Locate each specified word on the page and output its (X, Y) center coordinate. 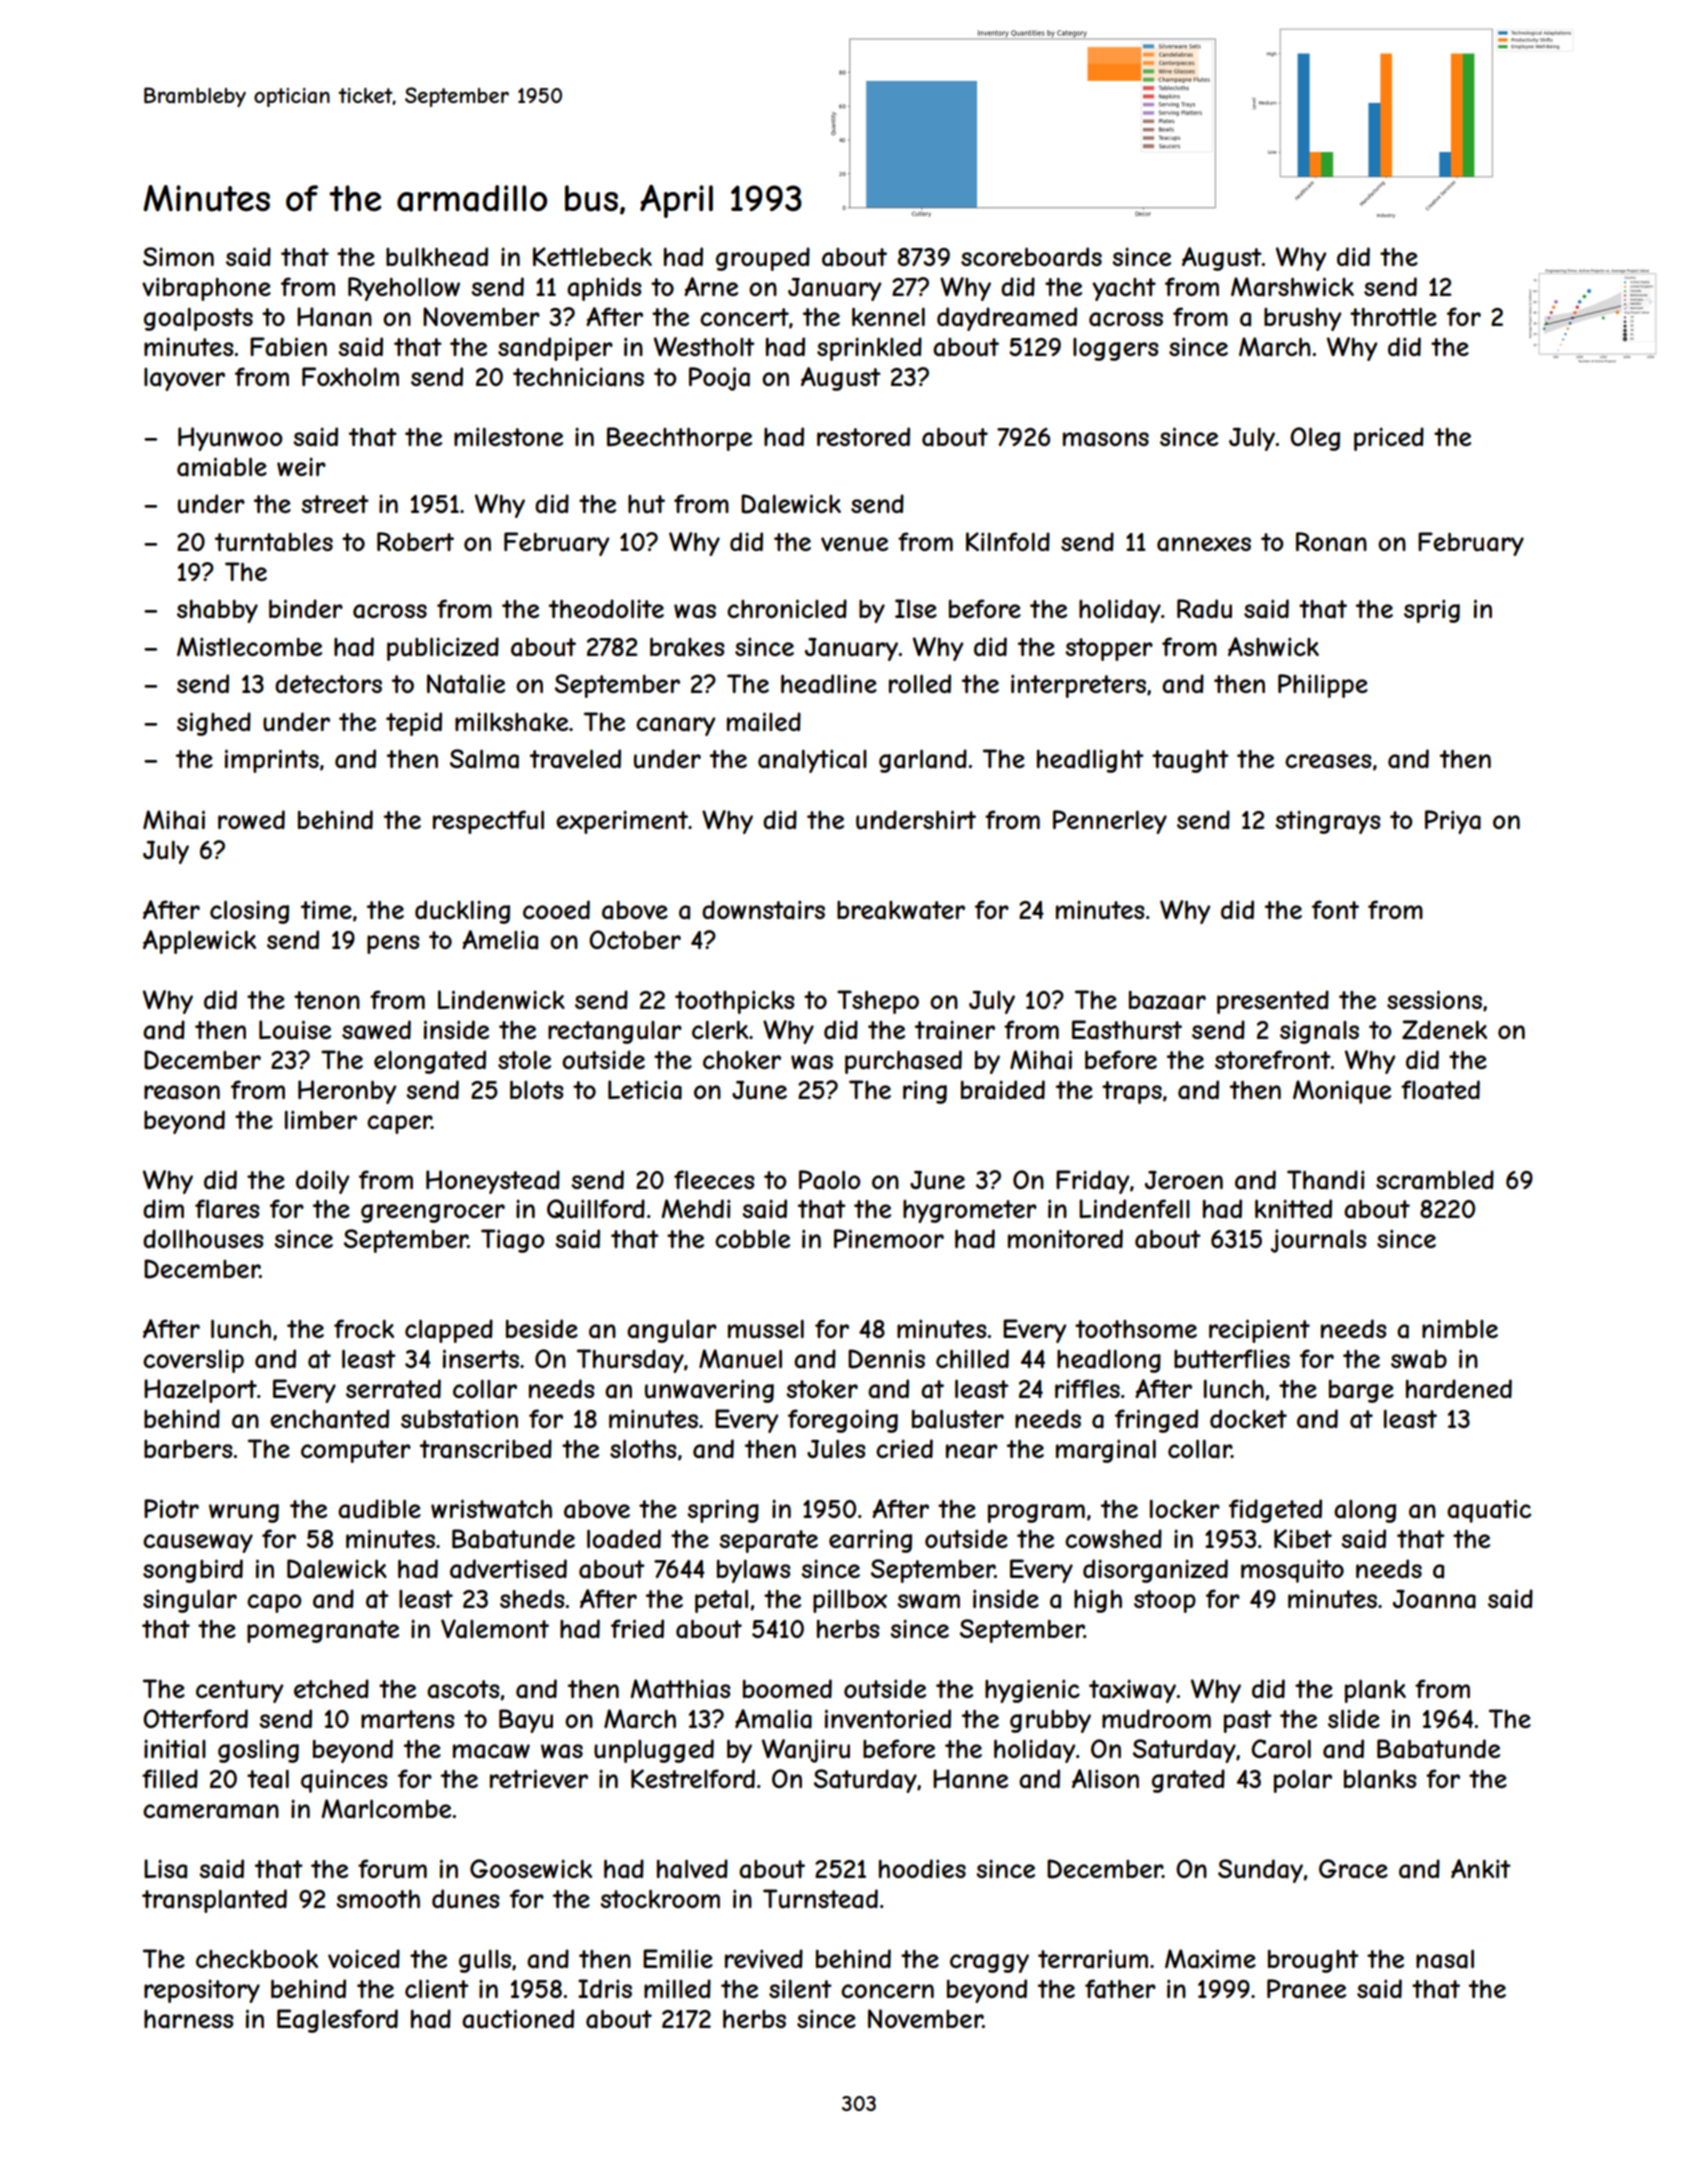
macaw (491, 1751)
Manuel (740, 1359)
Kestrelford (693, 1778)
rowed (251, 819)
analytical (812, 761)
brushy (1302, 319)
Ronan (1331, 542)
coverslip (193, 1361)
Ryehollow (404, 289)
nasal (1445, 1959)
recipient (1259, 1331)
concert (744, 317)
